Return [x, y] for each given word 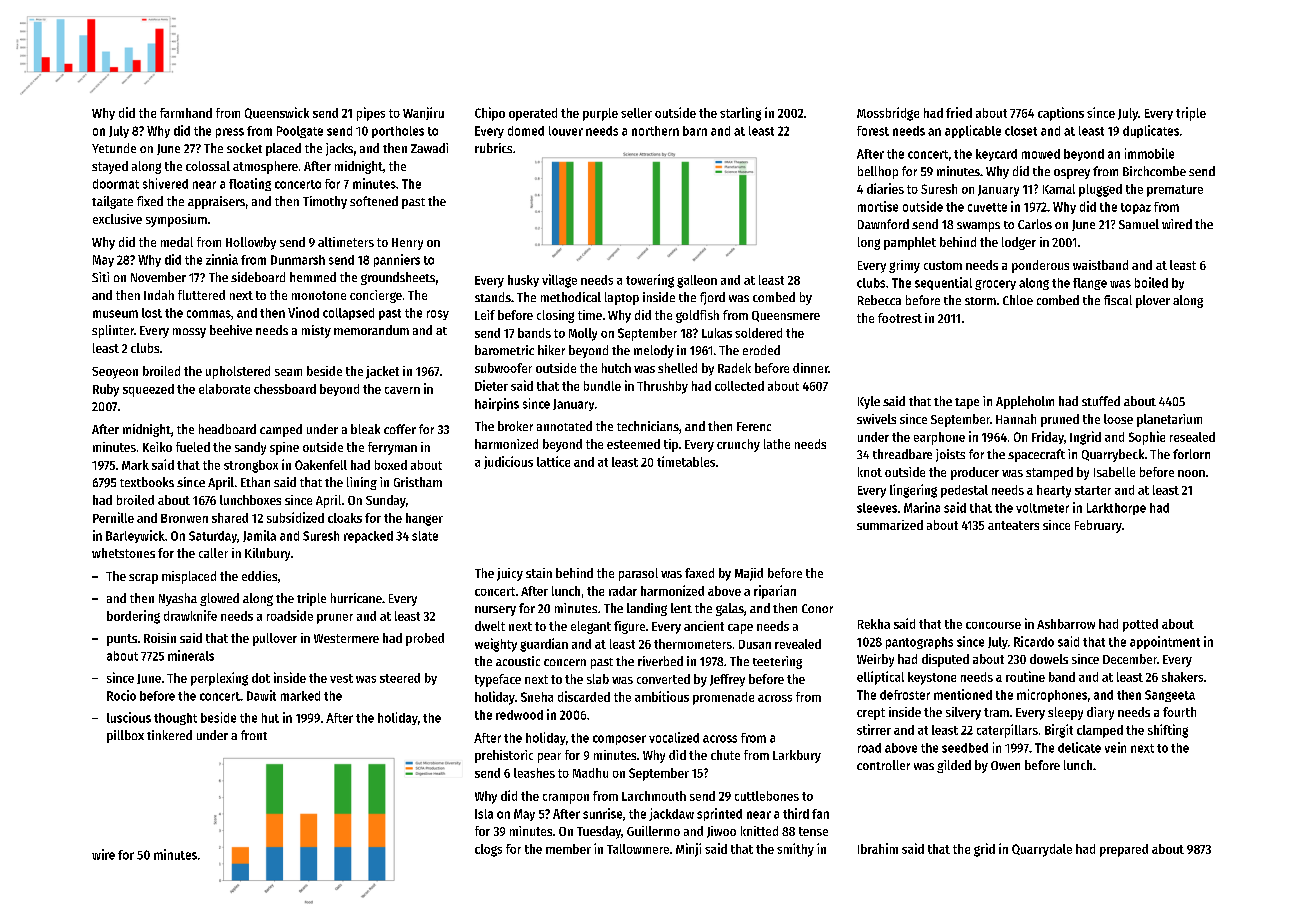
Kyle [869, 402]
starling [740, 114]
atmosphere [265, 167]
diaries [885, 188]
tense [813, 831]
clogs [488, 850]
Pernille [113, 517]
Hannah [1016, 419]
